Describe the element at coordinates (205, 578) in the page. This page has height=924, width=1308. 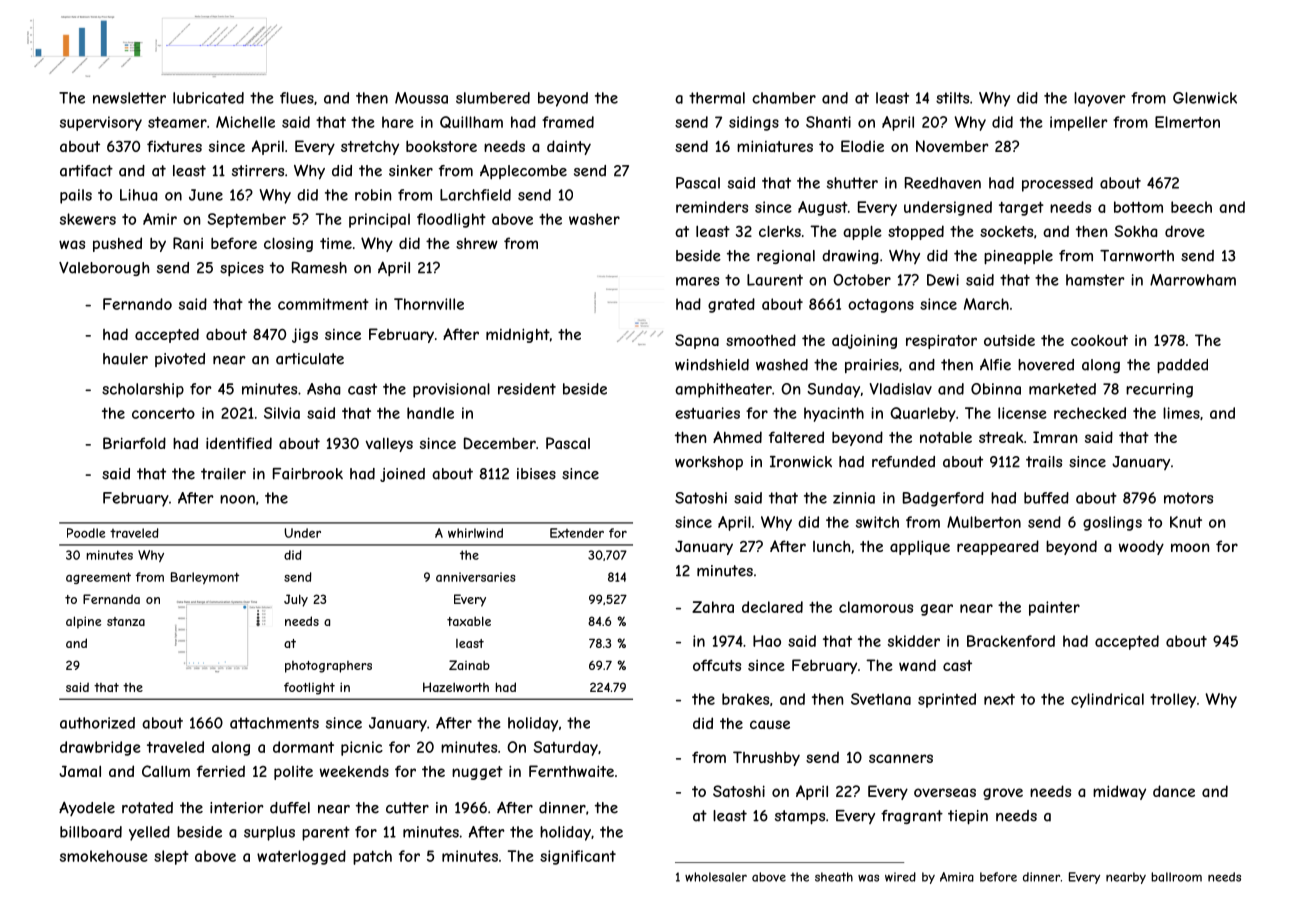
I see `Barleymont` at that location.
